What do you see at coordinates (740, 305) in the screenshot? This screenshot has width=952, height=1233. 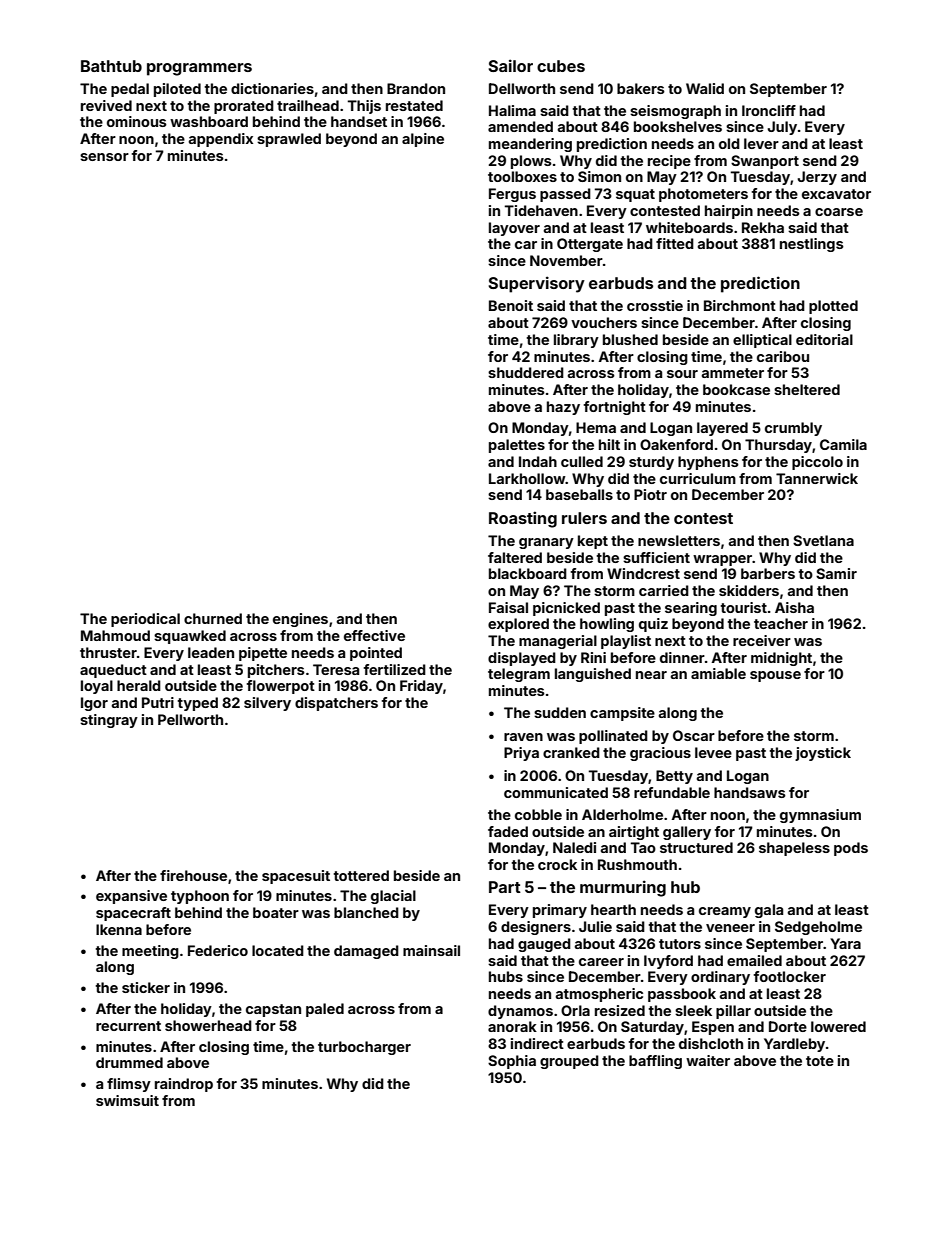 I see `Birchmont` at bounding box center [740, 305].
